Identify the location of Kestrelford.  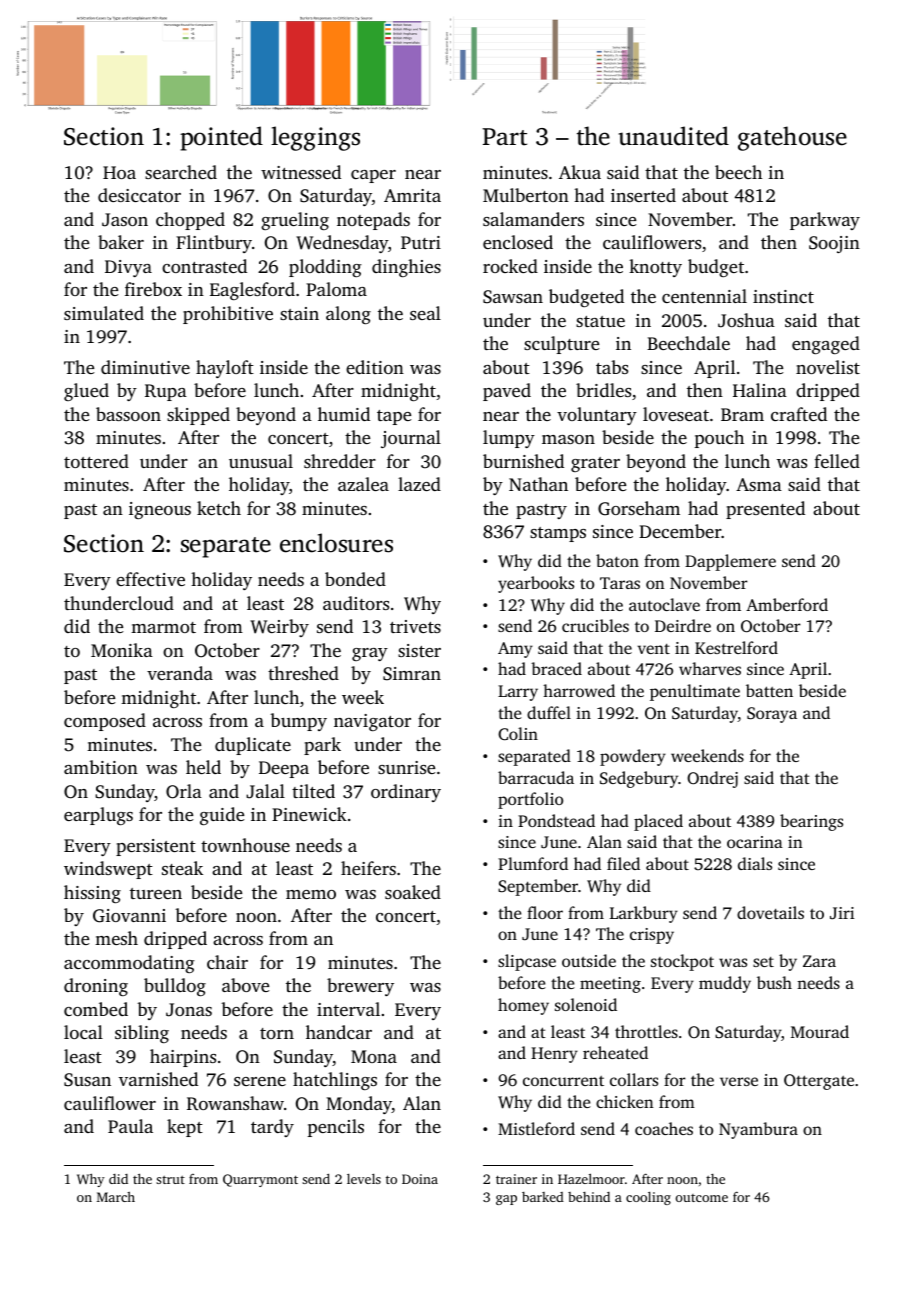
(736, 647).
